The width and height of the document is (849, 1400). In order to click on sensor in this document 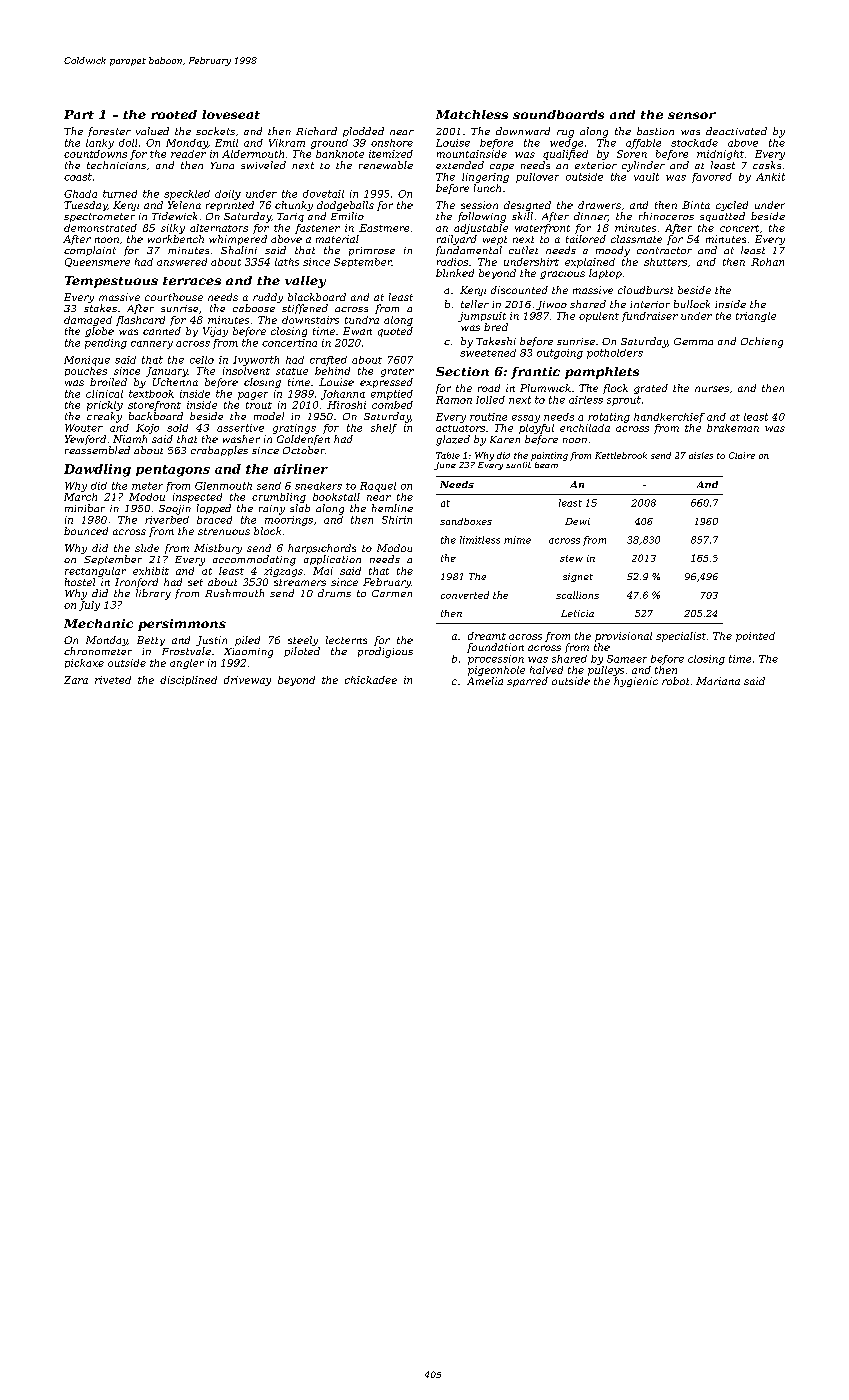, I will do `click(692, 115)`.
